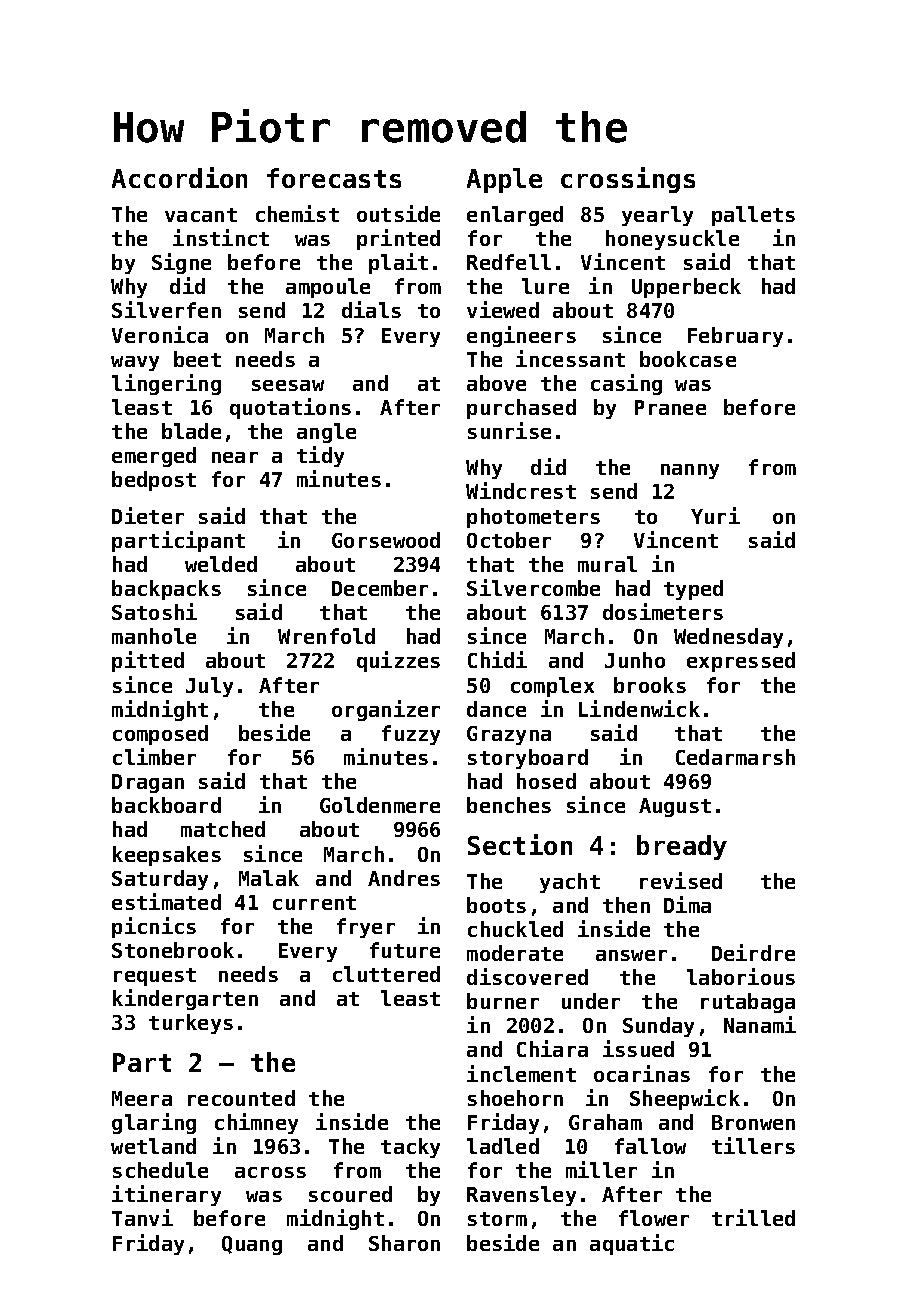 The image size is (908, 1316). I want to click on trilled, so click(753, 1217).
